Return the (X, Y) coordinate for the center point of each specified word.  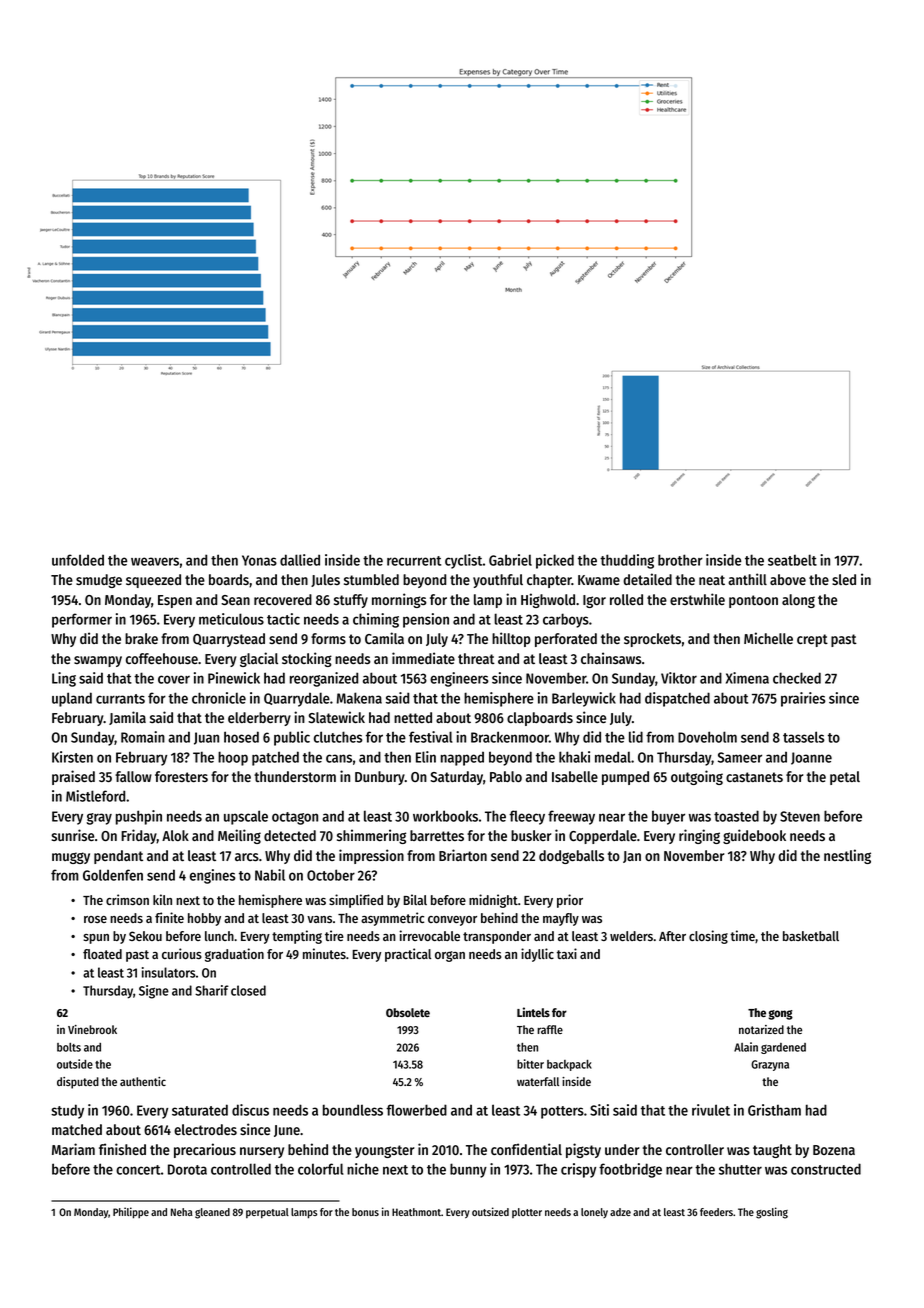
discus (250, 1110)
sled (844, 579)
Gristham (774, 1110)
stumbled (371, 579)
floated (102, 954)
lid (636, 737)
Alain (746, 1047)
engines (213, 876)
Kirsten (72, 757)
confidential (526, 1149)
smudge (99, 581)
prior (570, 901)
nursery (262, 1152)
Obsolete (408, 1012)
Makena (359, 698)
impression (371, 856)
